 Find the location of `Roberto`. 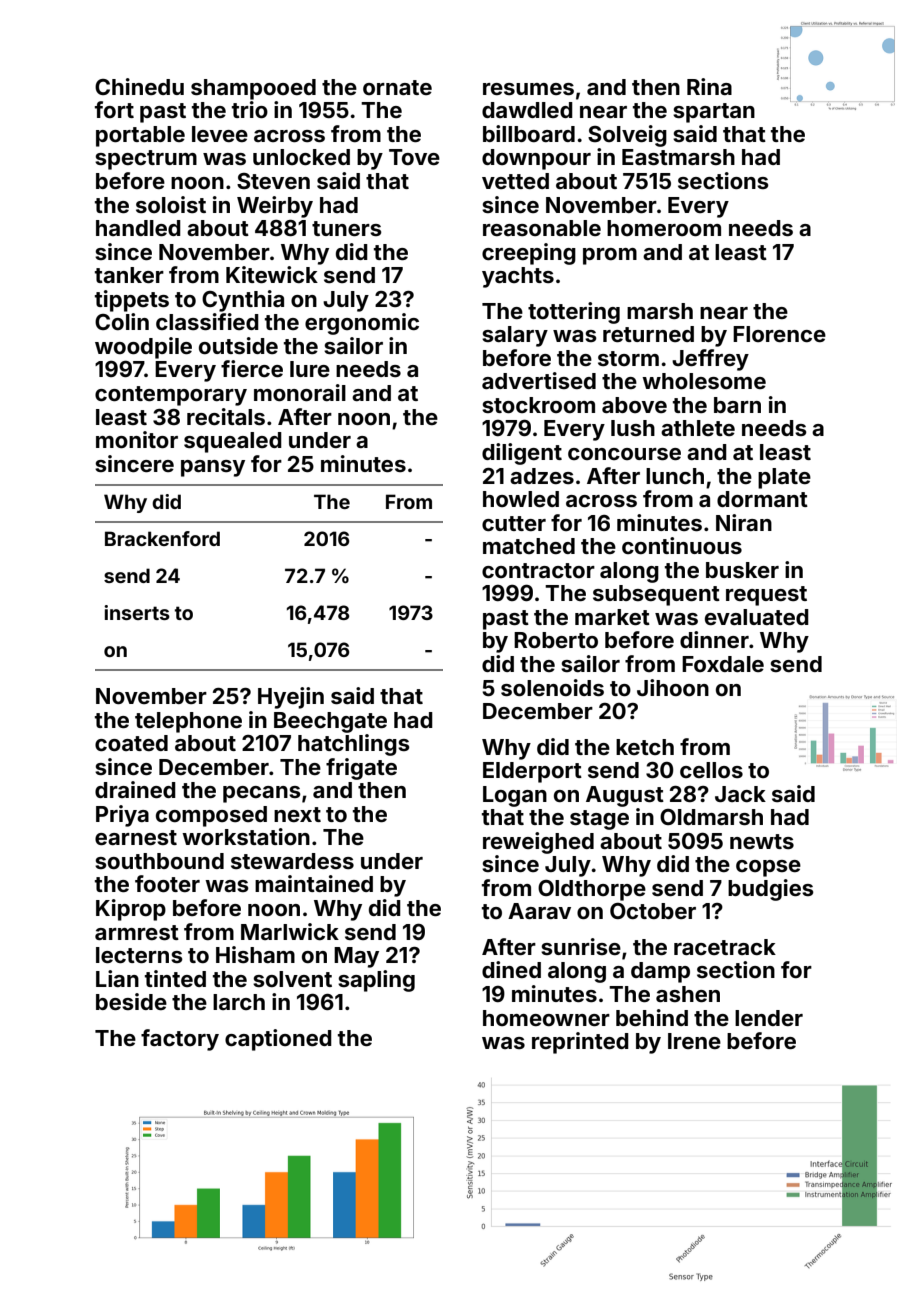

Roberto is located at coordinates (556, 640).
